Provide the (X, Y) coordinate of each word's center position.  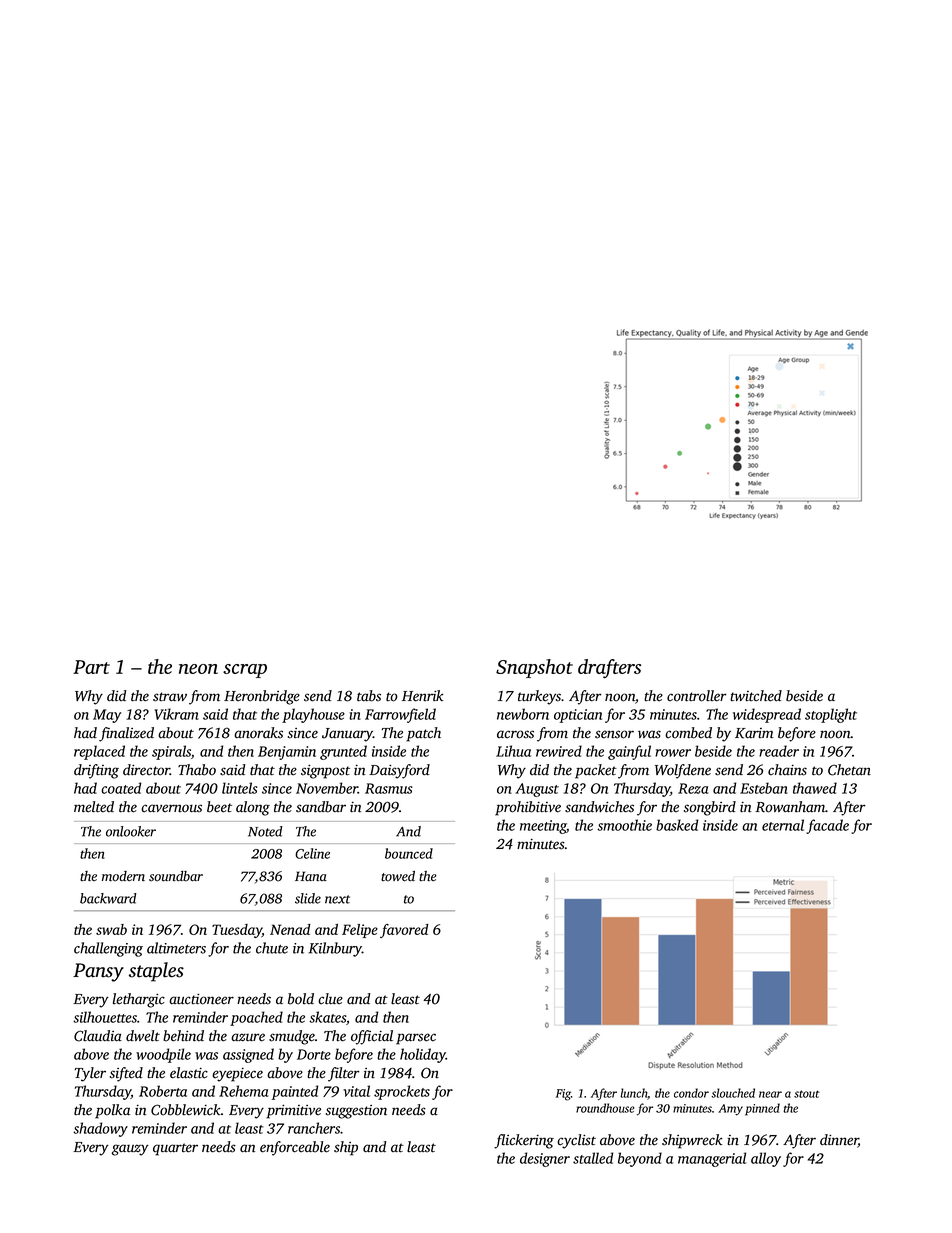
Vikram (176, 714)
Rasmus (389, 788)
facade (827, 826)
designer (545, 1159)
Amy (730, 1110)
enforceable (295, 1148)
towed (398, 876)
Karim (754, 733)
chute (272, 948)
